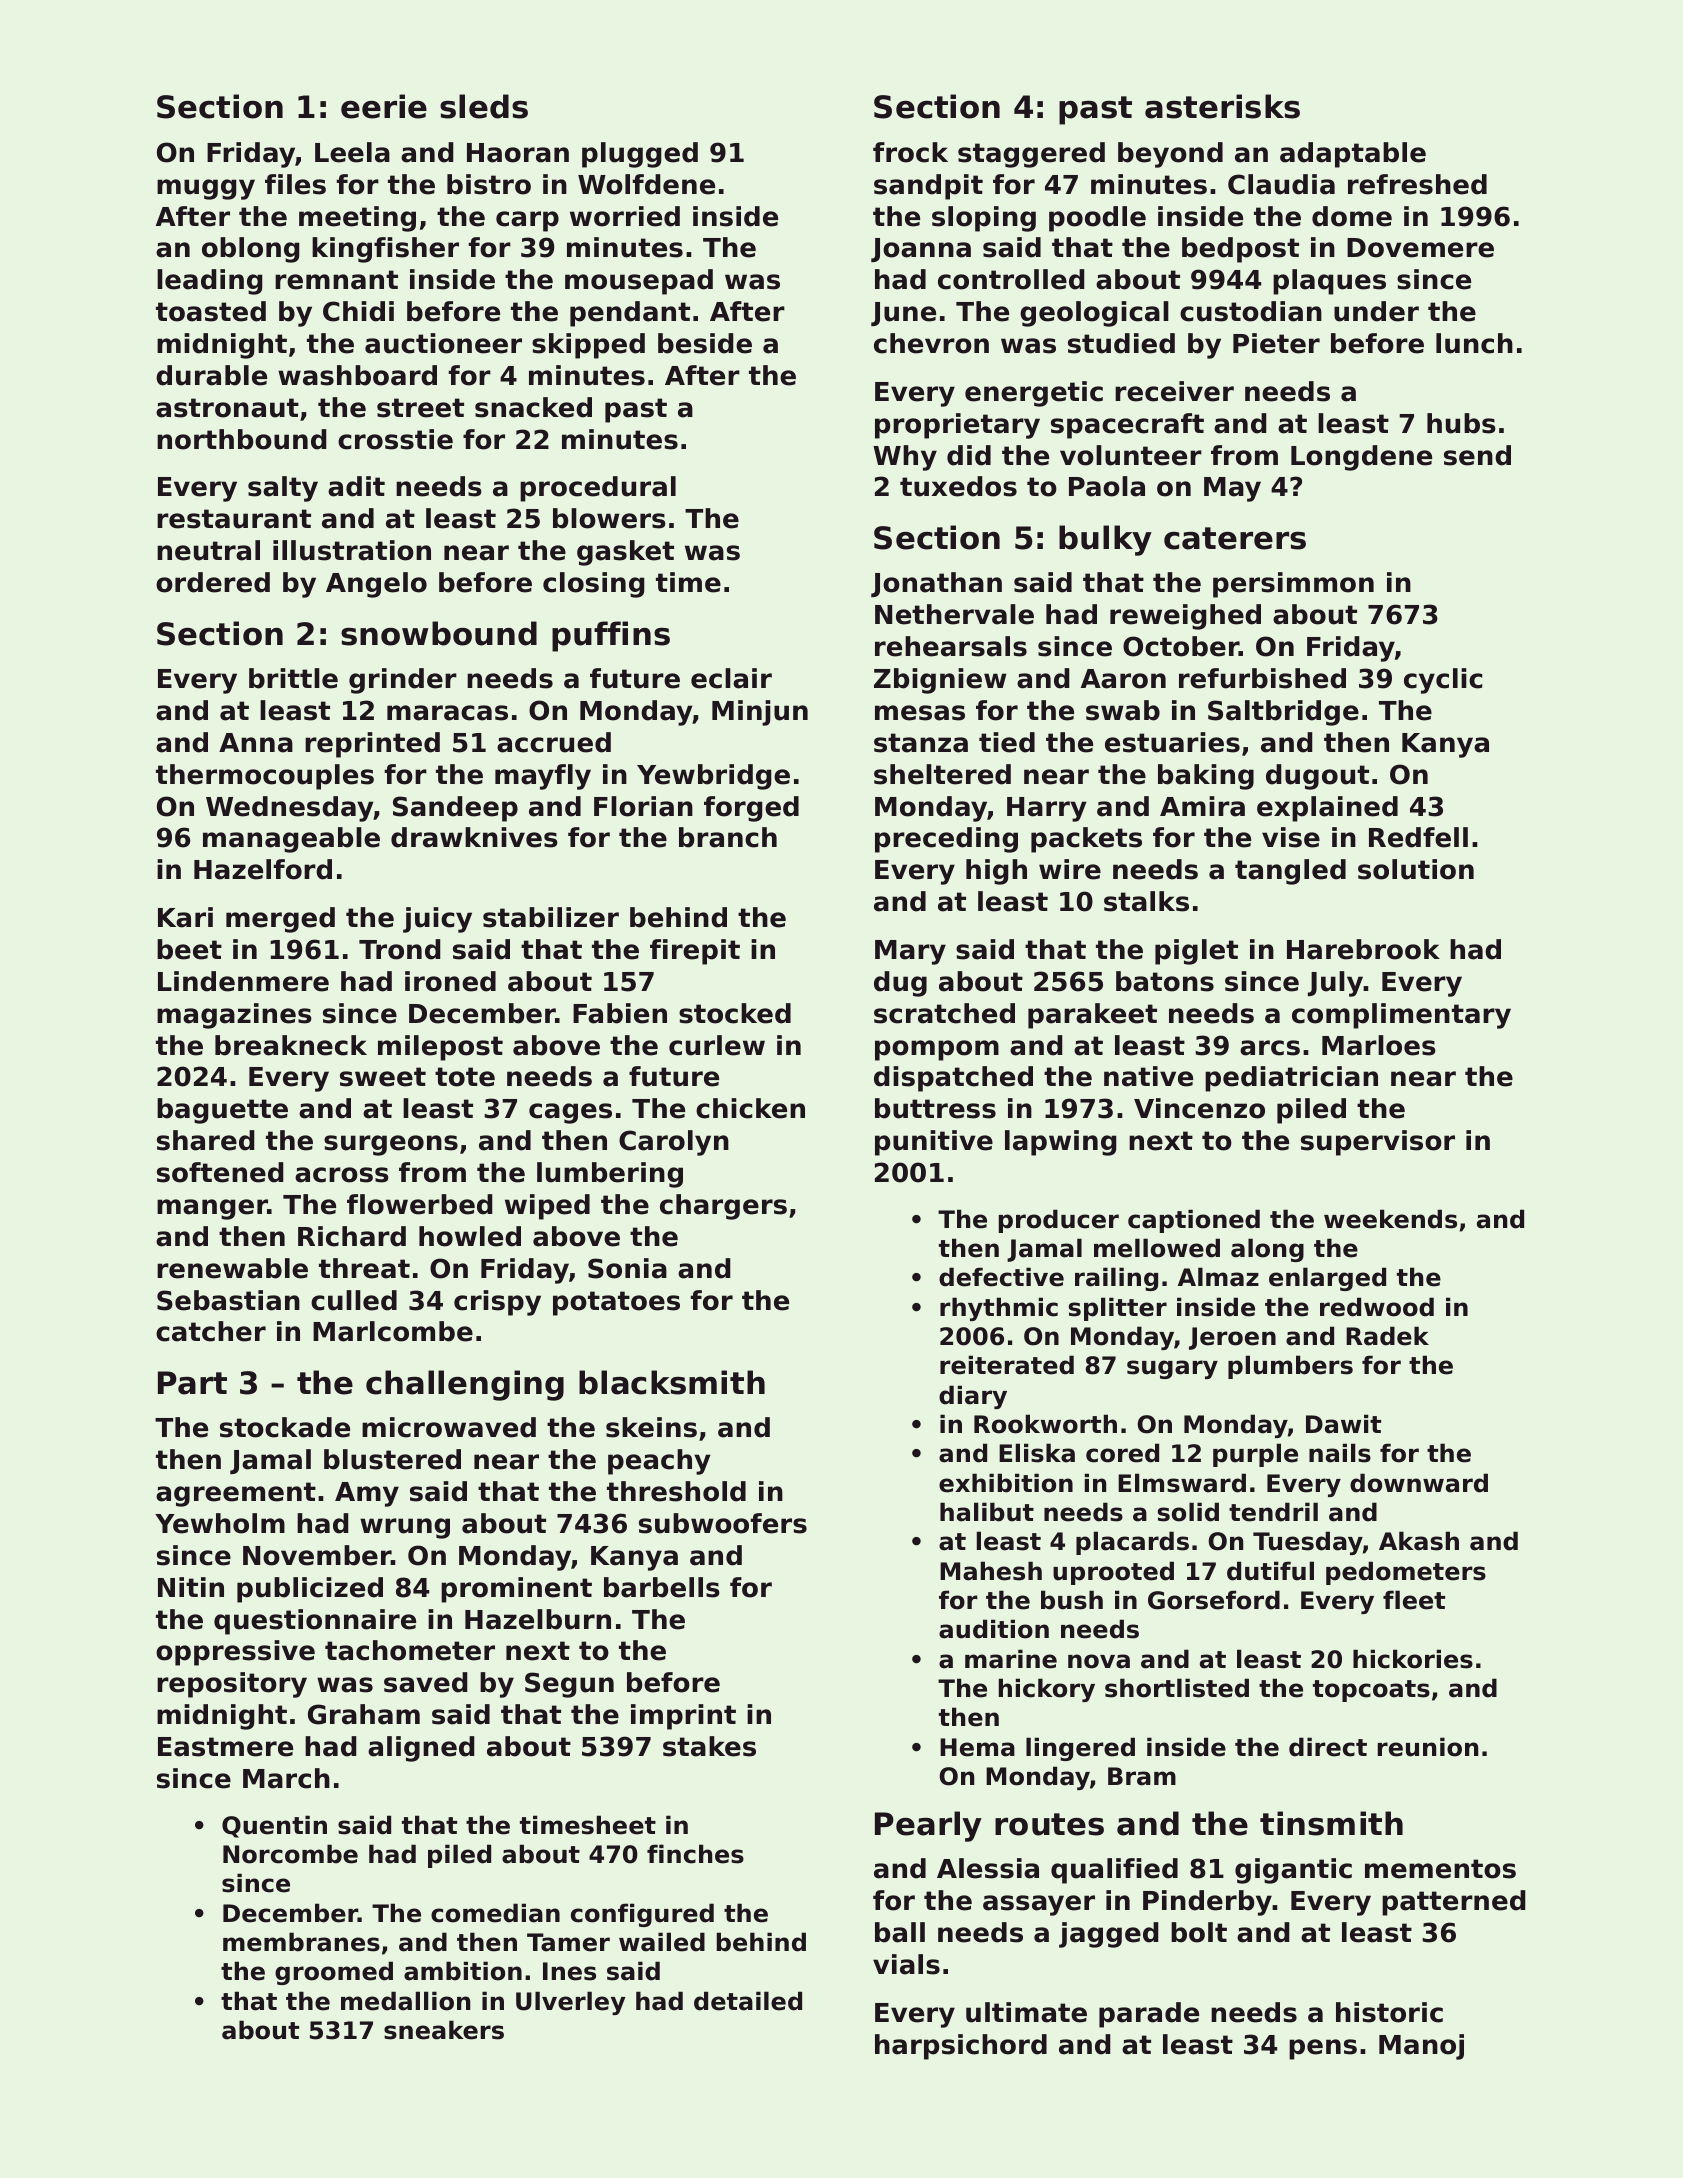 The height and width of the screenshot is (2178, 1683). I want to click on neutral, so click(208, 550).
